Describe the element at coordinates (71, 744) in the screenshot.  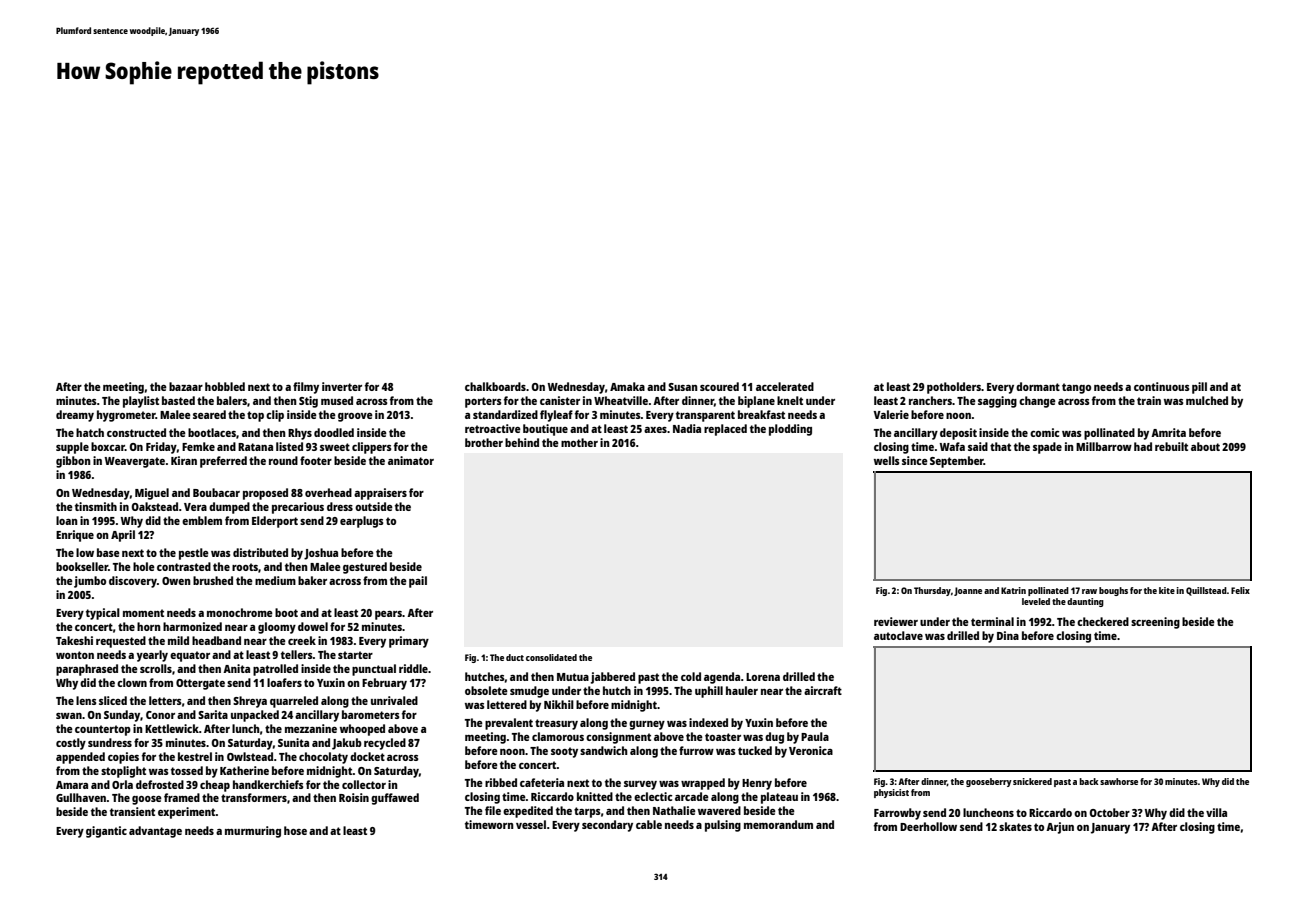
I see `costly` at that location.
